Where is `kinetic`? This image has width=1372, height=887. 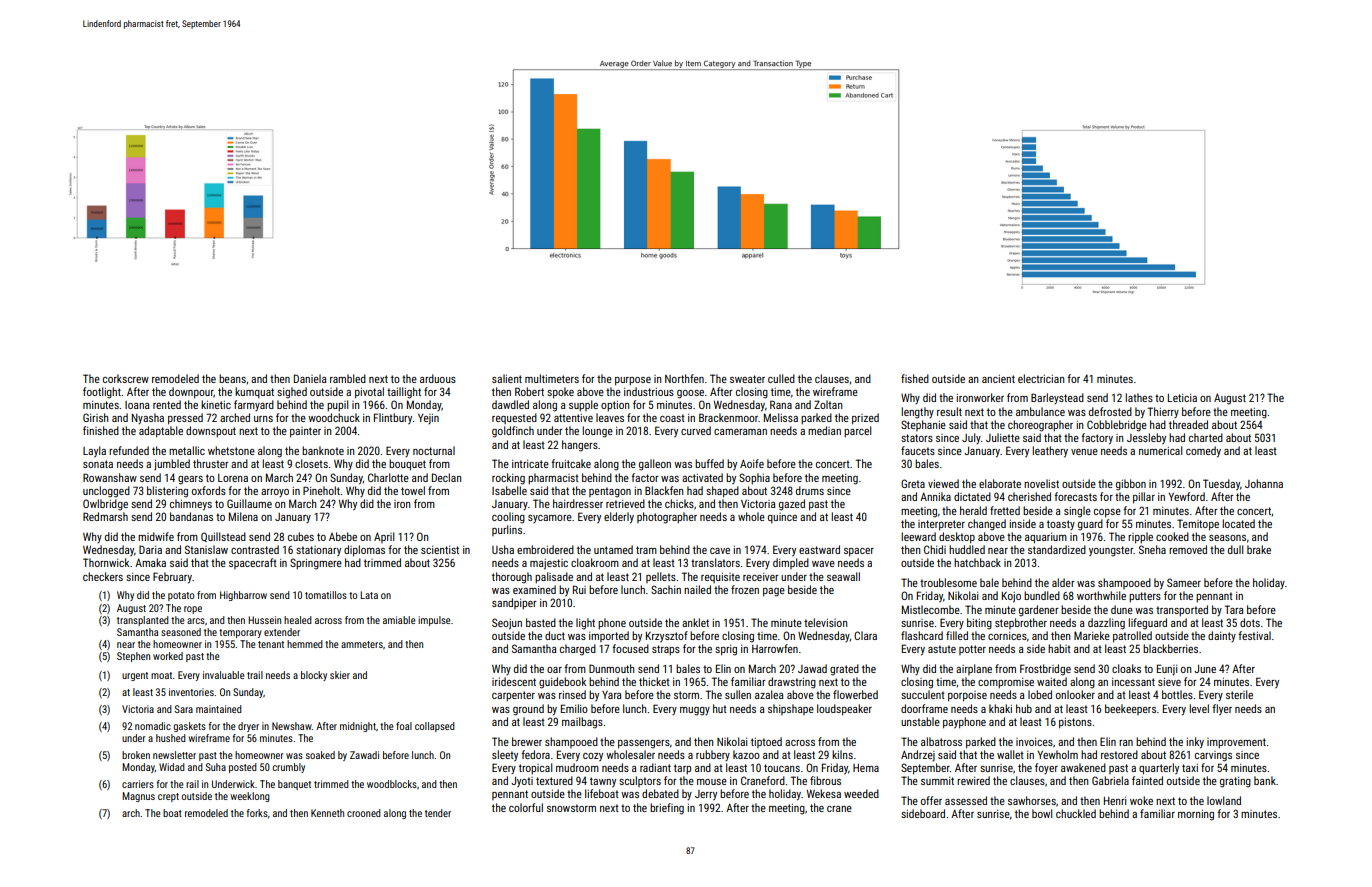
kinetic is located at coordinates (216, 404).
